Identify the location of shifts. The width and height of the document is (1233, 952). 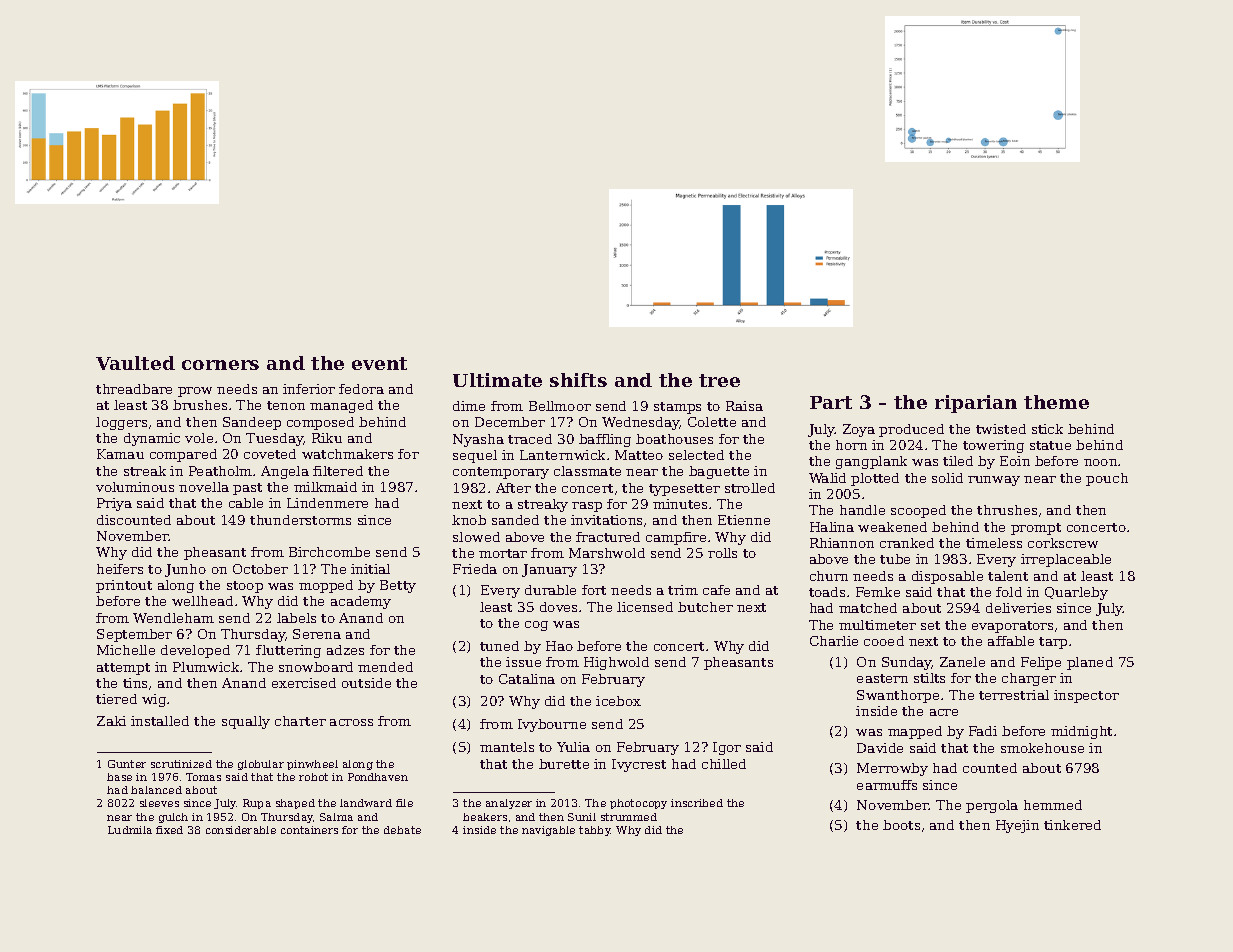
(578, 380).
